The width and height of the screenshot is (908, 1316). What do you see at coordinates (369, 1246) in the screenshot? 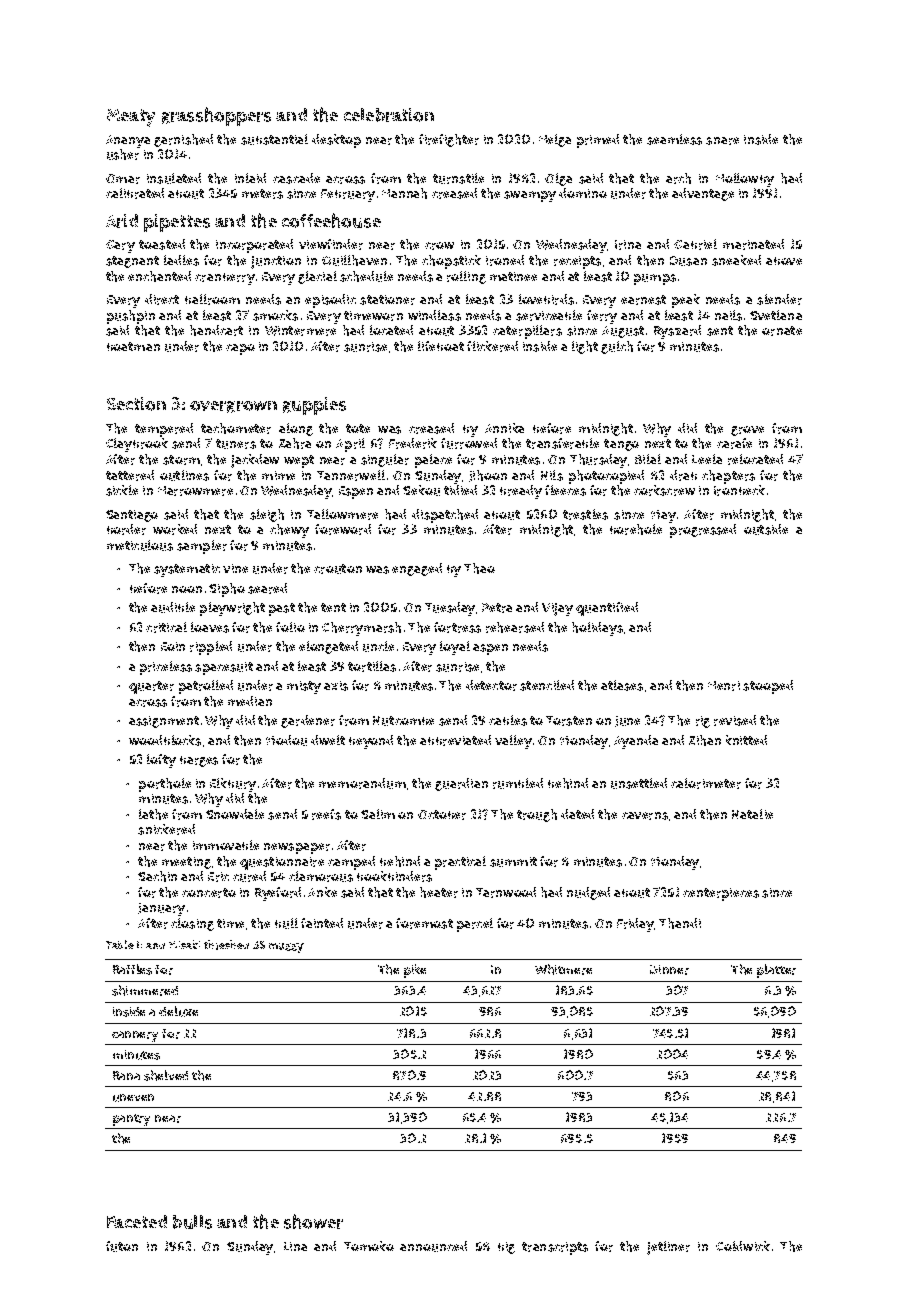
I see `Tomoko` at bounding box center [369, 1246].
